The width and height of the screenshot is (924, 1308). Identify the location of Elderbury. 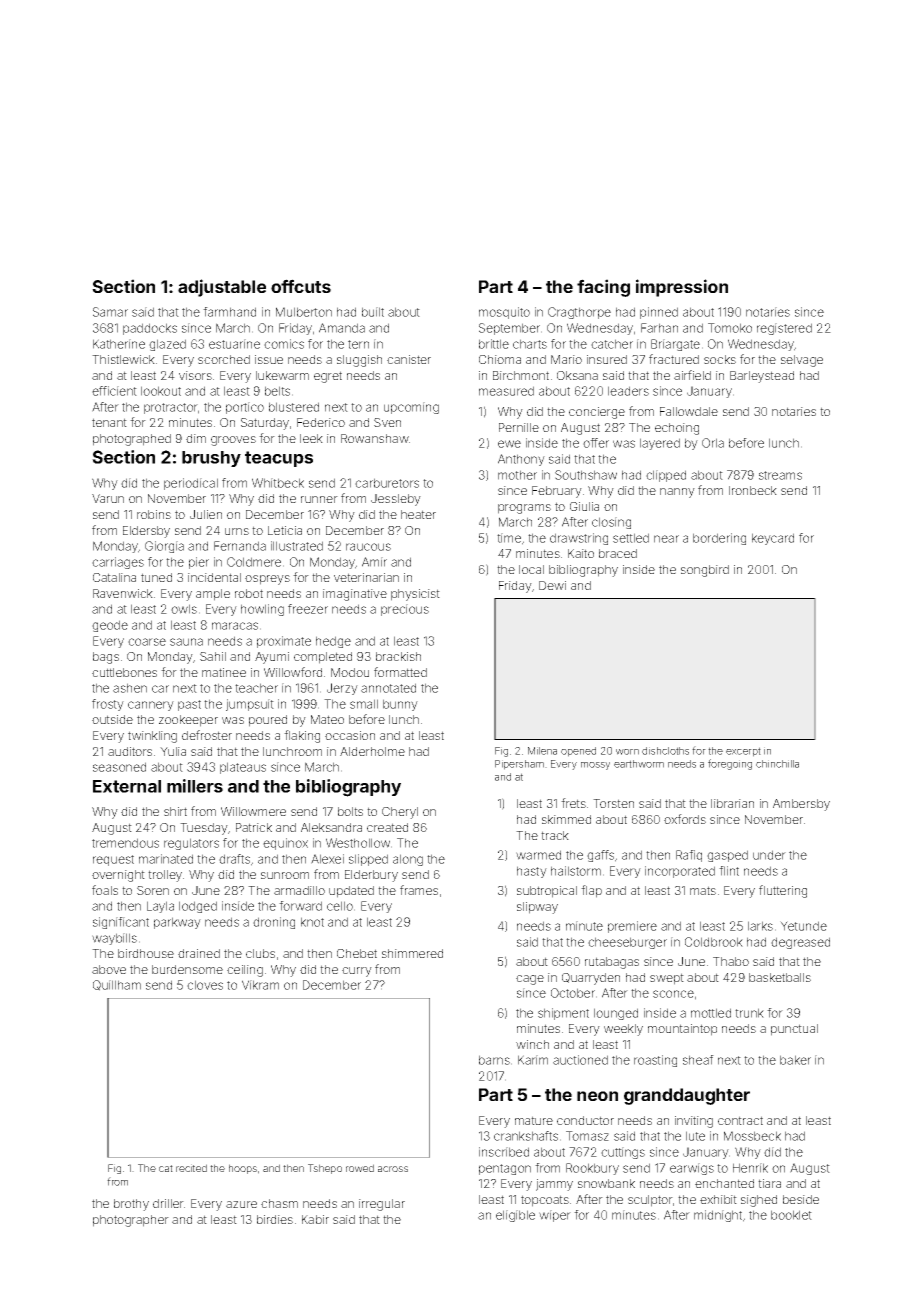
(371, 876).
